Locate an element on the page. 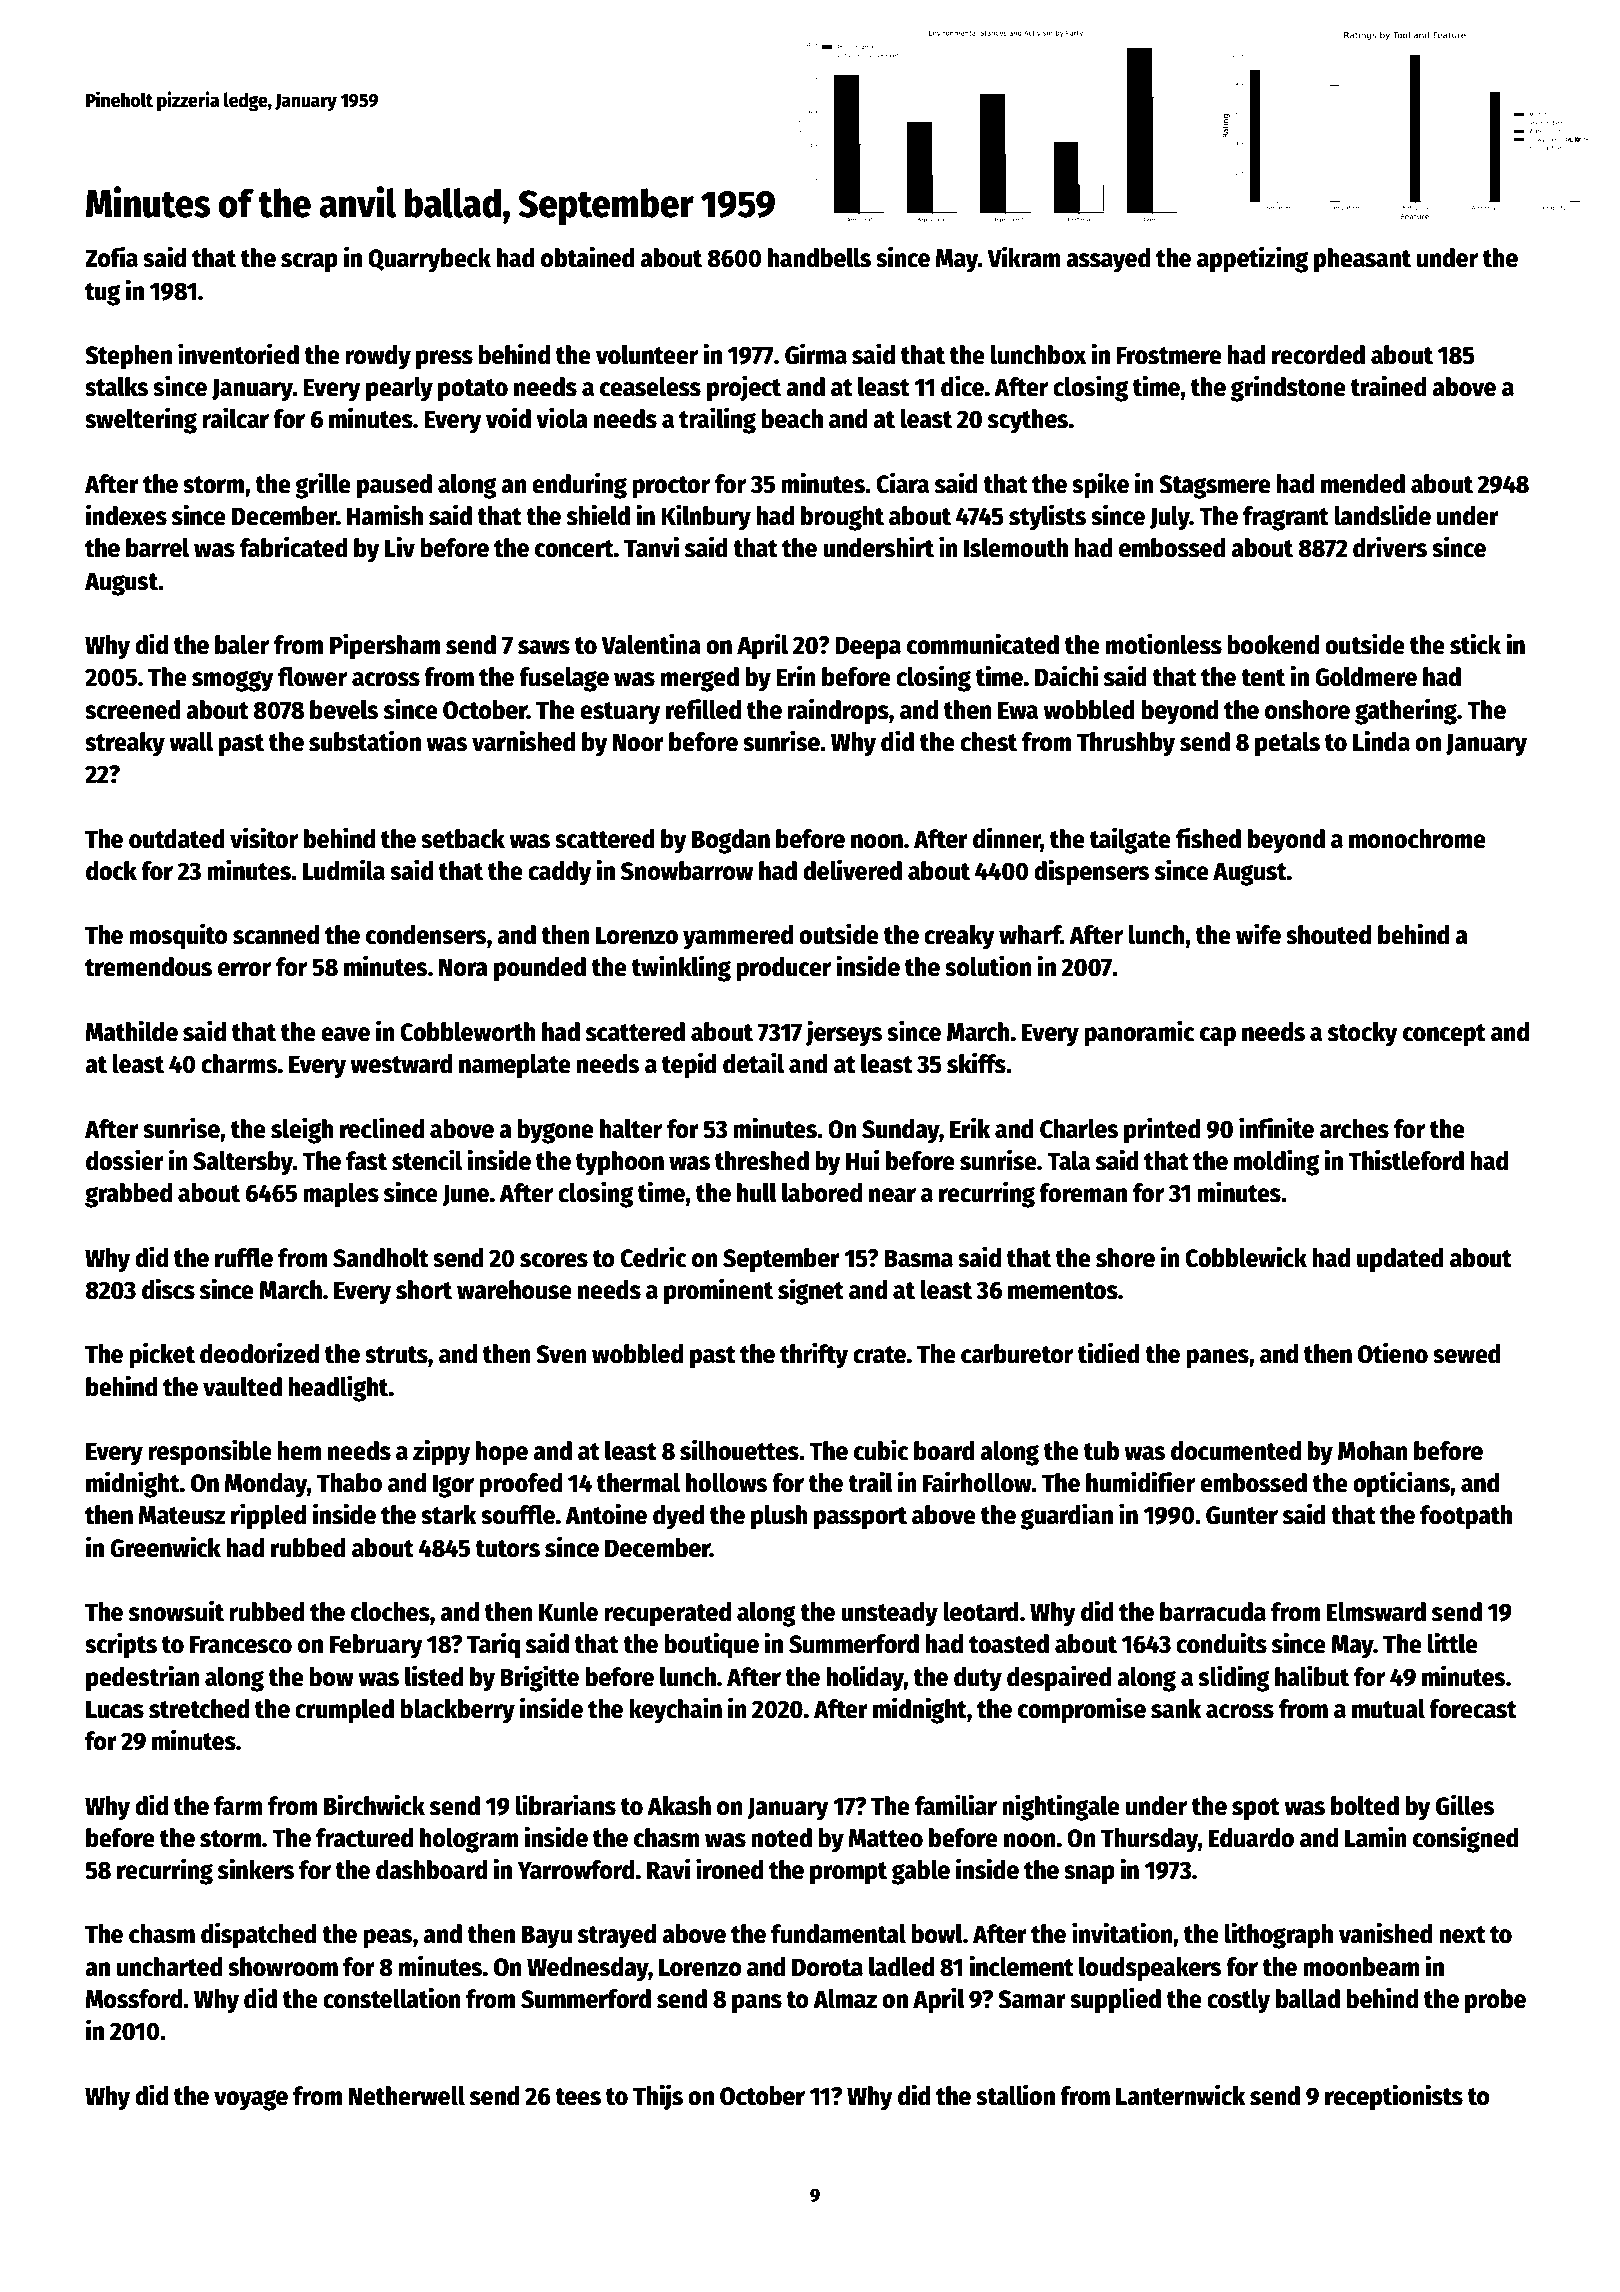 This image has width=1620, height=2292. mutual is located at coordinates (1388, 1709).
